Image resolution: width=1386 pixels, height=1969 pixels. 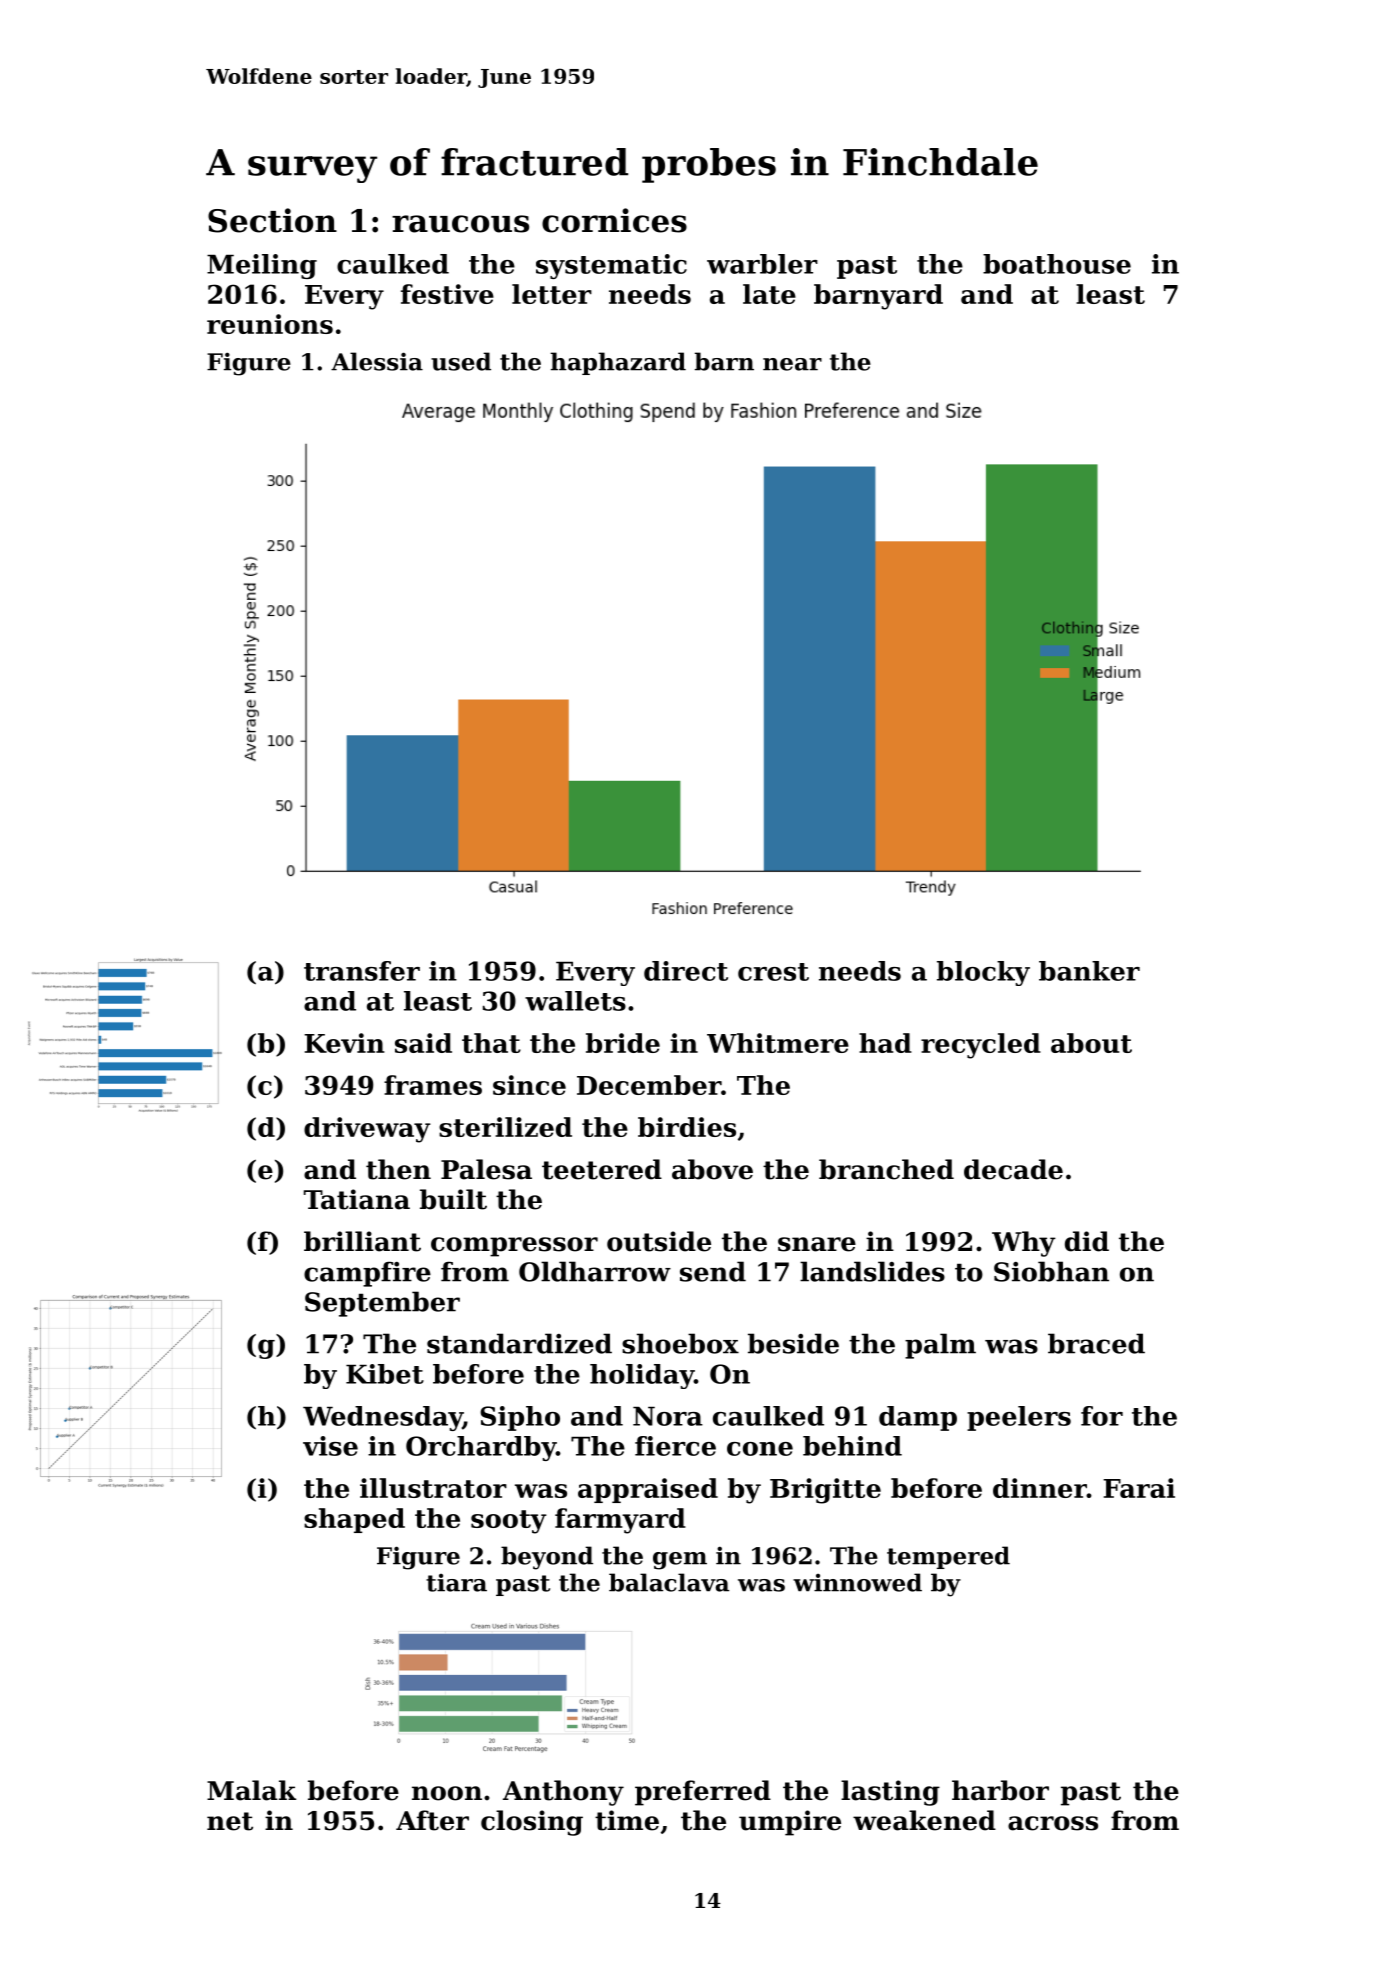 What do you see at coordinates (792, 364) in the document?
I see `near` at bounding box center [792, 364].
